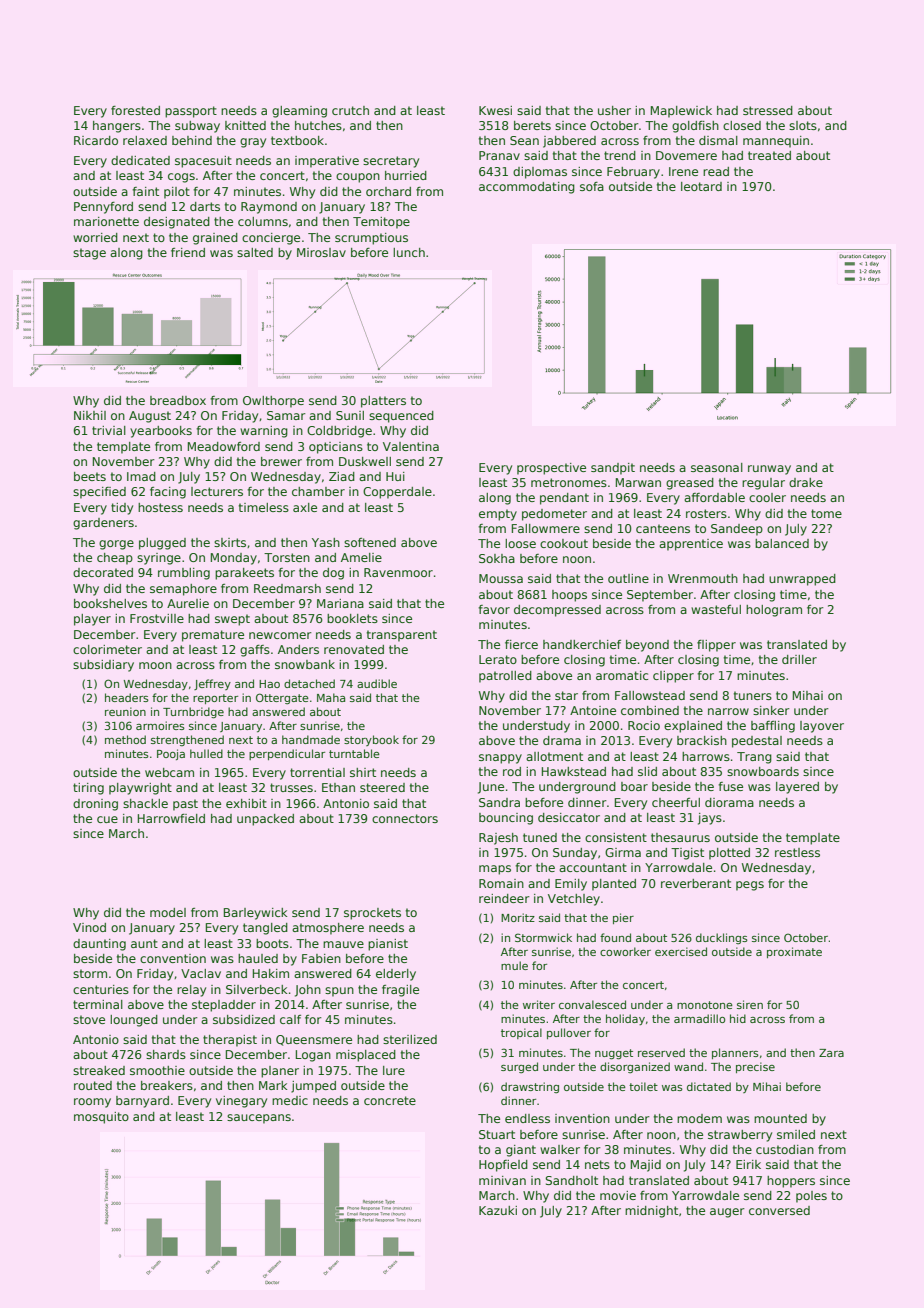  Describe the element at coordinates (776, 142) in the image. I see `mannequin` at that location.
